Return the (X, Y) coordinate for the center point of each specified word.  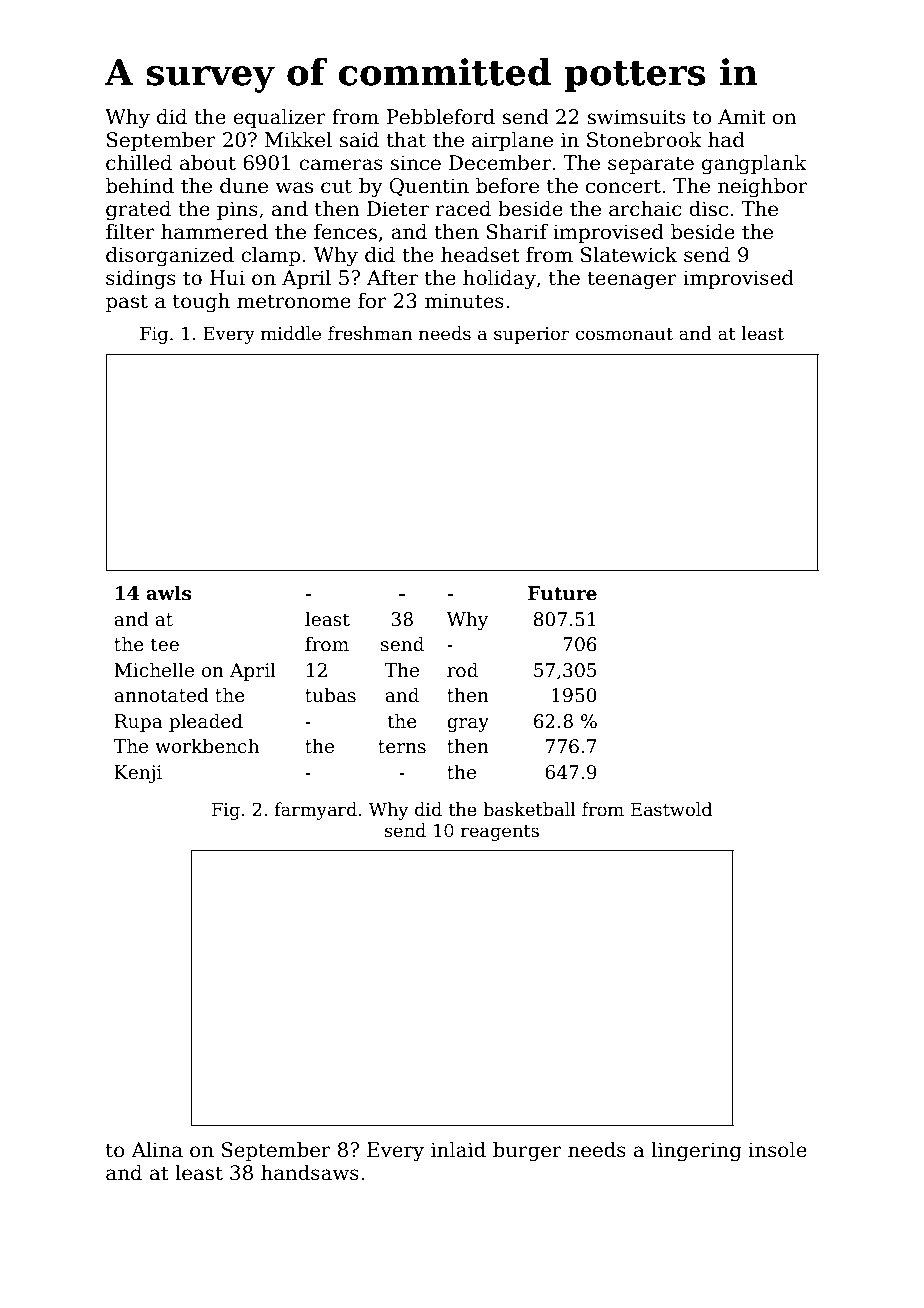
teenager (632, 280)
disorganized (170, 257)
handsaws (310, 1173)
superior (532, 335)
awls (168, 593)
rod (462, 670)
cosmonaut (624, 334)
